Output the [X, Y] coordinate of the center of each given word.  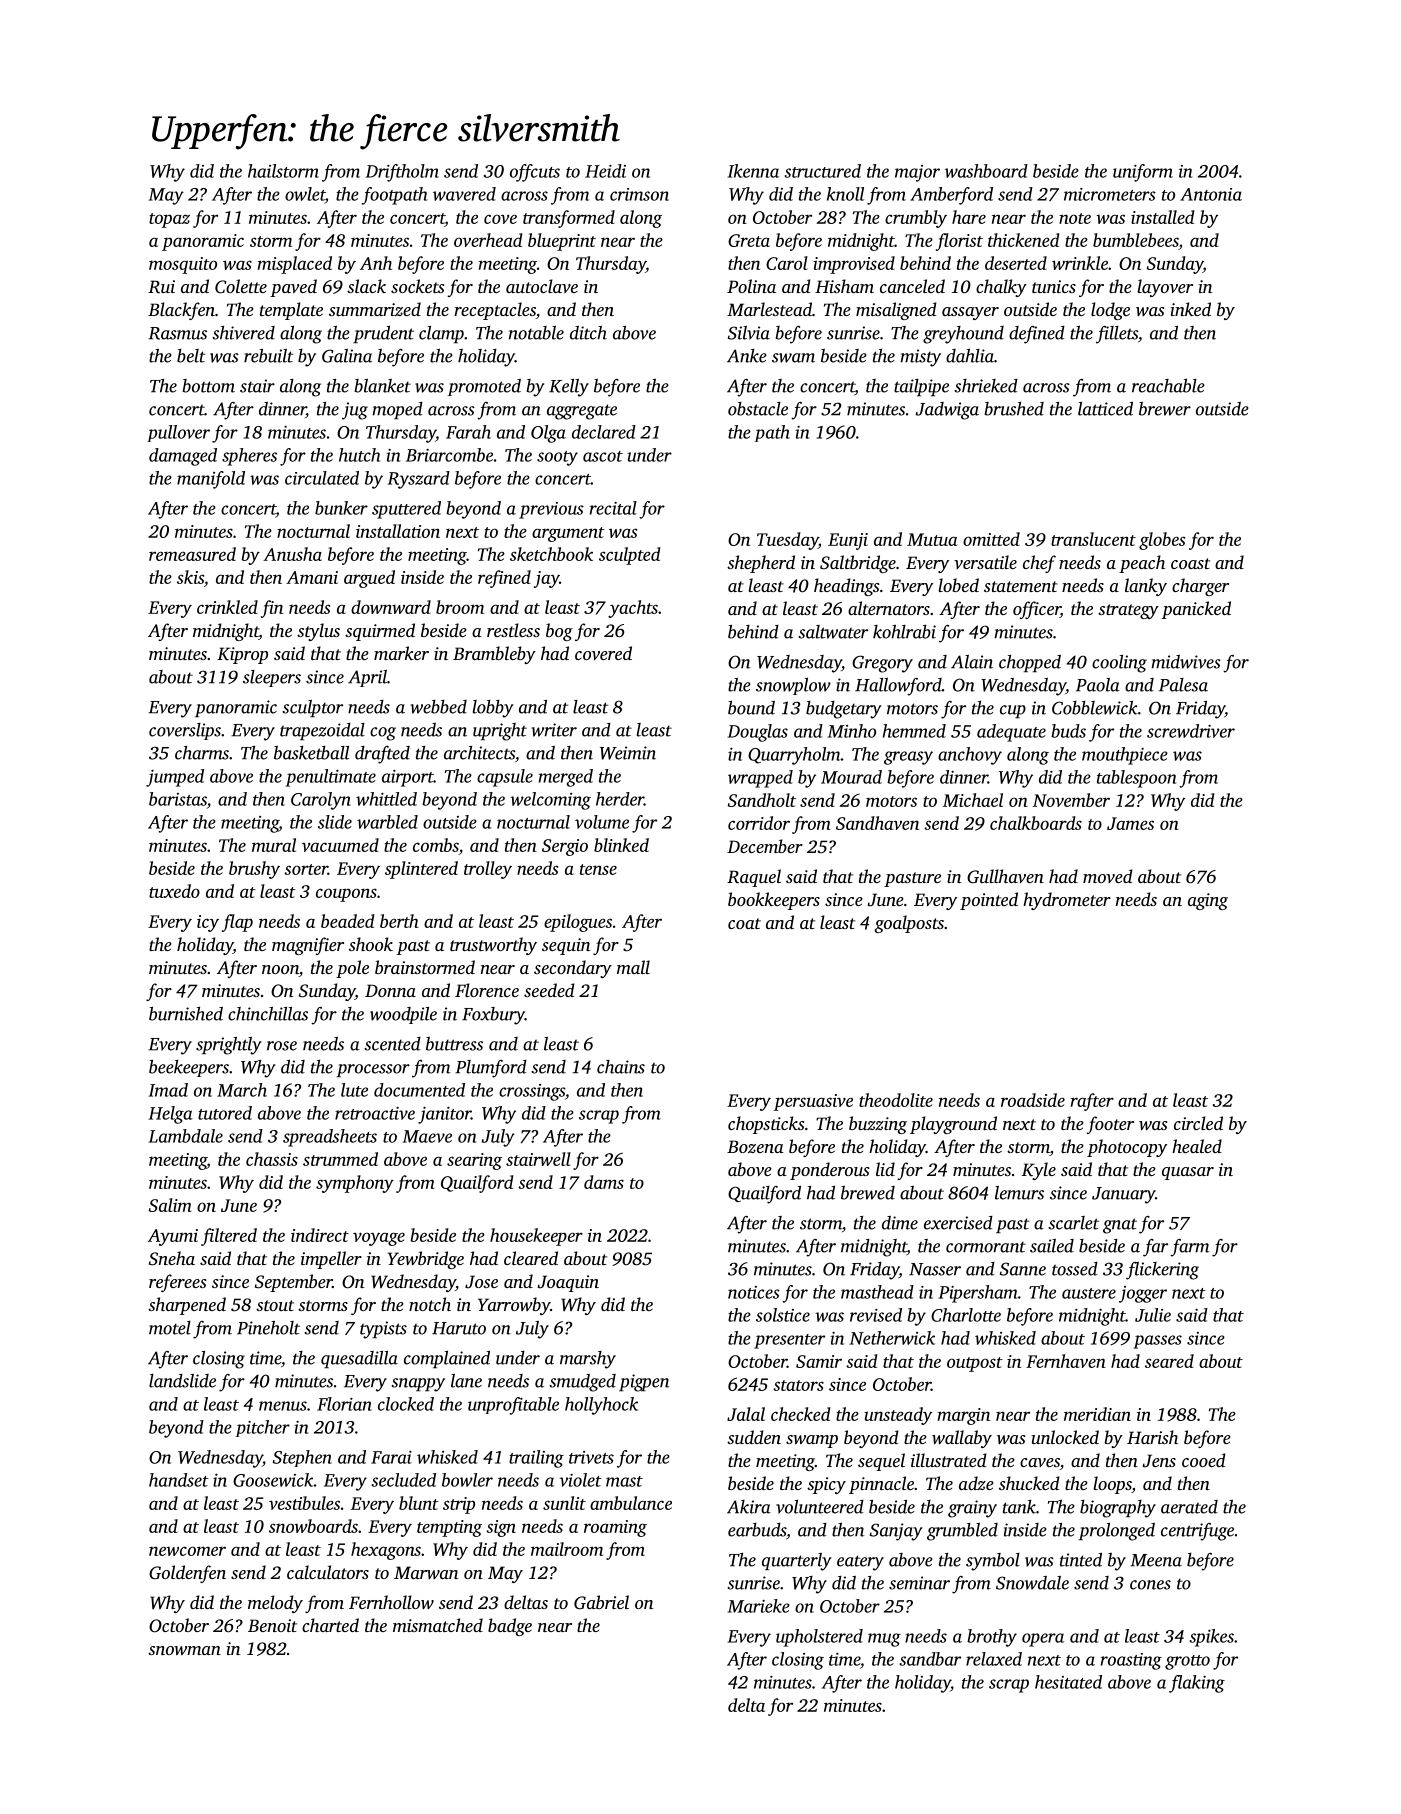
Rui [161, 287]
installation [398, 531]
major [917, 173]
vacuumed [340, 845]
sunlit [564, 1503]
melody [275, 1604]
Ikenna [753, 171]
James [1130, 823]
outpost [975, 1364]
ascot [603, 456]
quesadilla [359, 1359]
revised [876, 1315]
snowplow [793, 686]
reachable [1168, 386]
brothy [992, 1638]
